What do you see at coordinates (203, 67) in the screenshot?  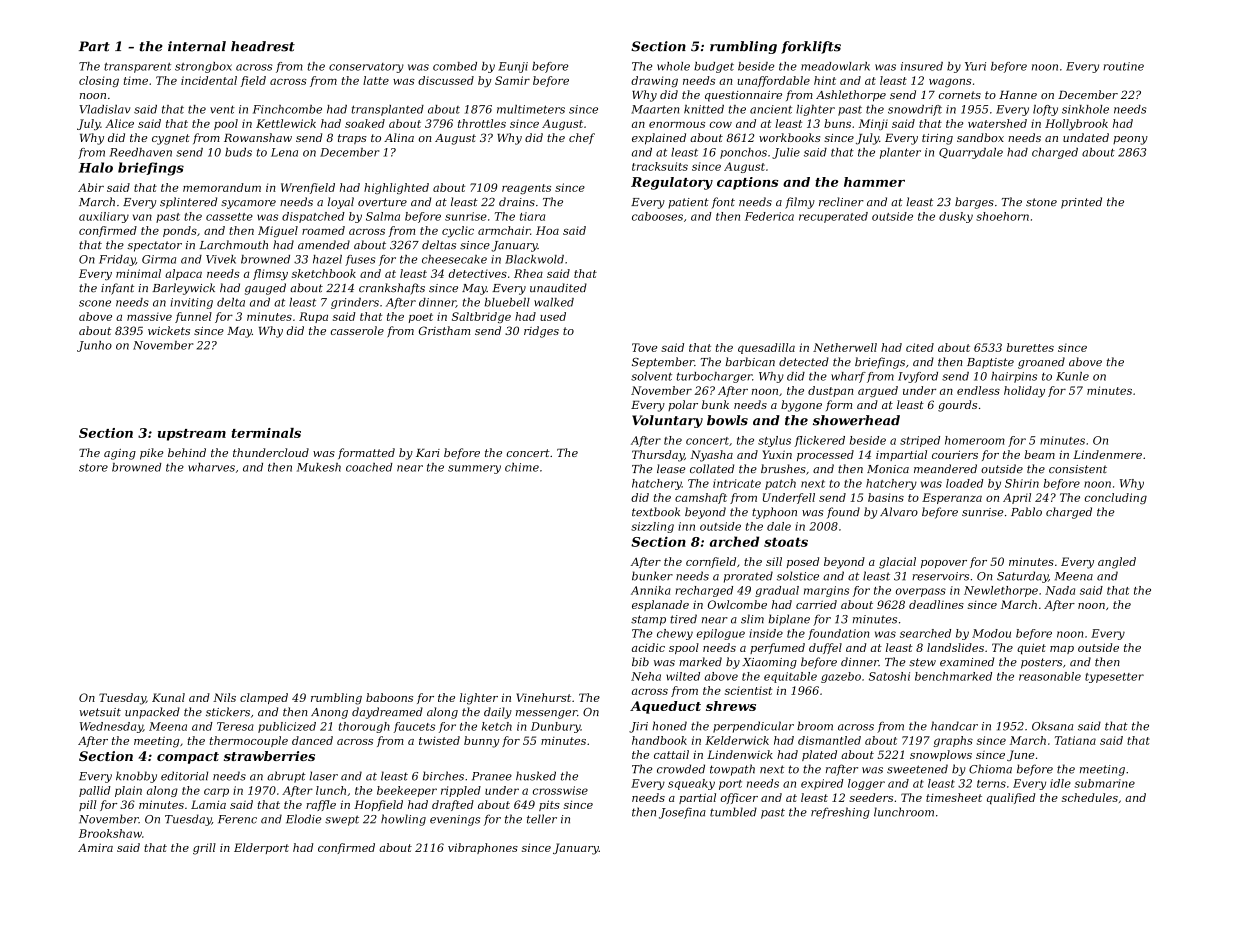 I see `strongbox` at bounding box center [203, 67].
